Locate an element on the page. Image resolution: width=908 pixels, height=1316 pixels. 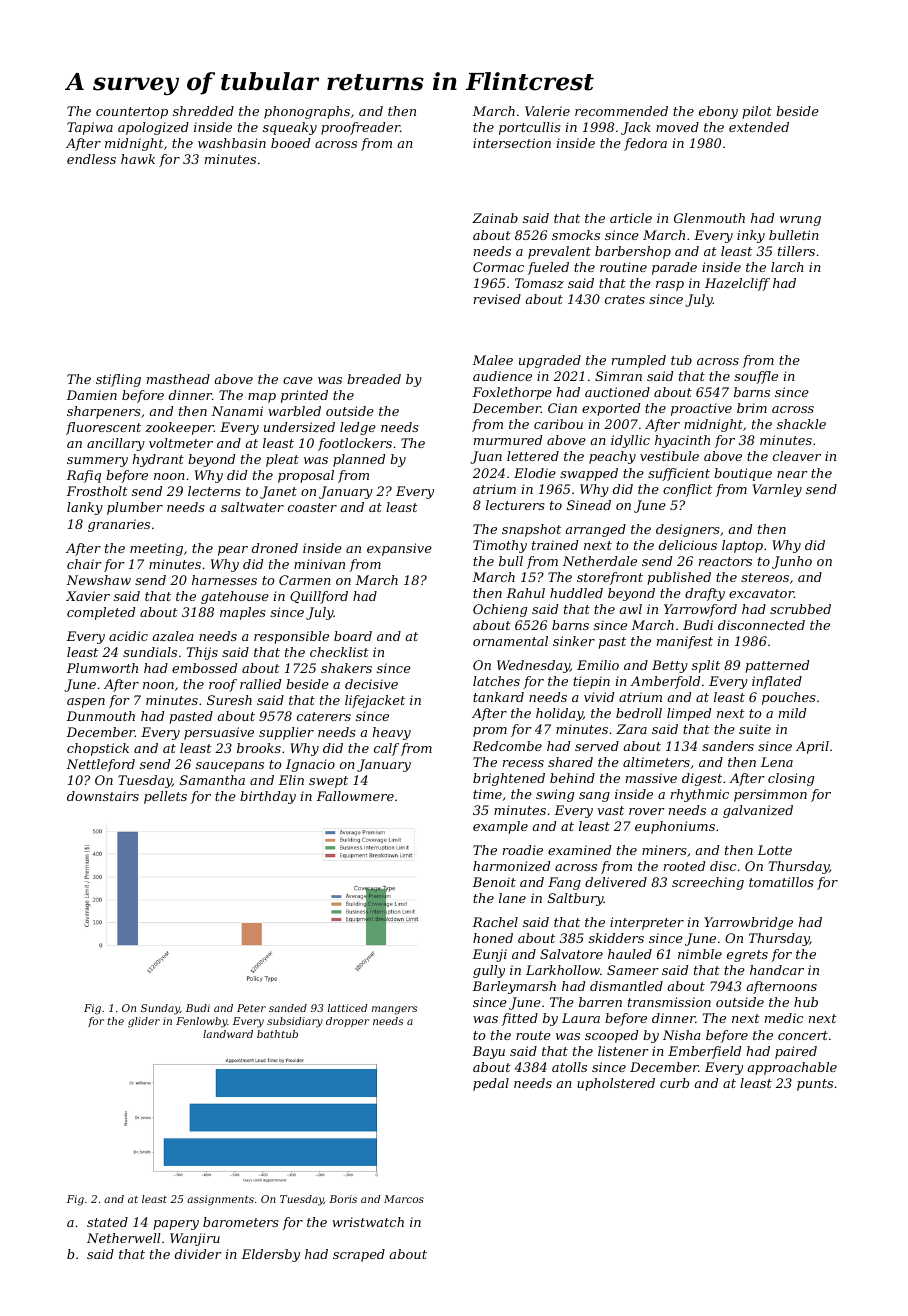
booed is located at coordinates (290, 143).
